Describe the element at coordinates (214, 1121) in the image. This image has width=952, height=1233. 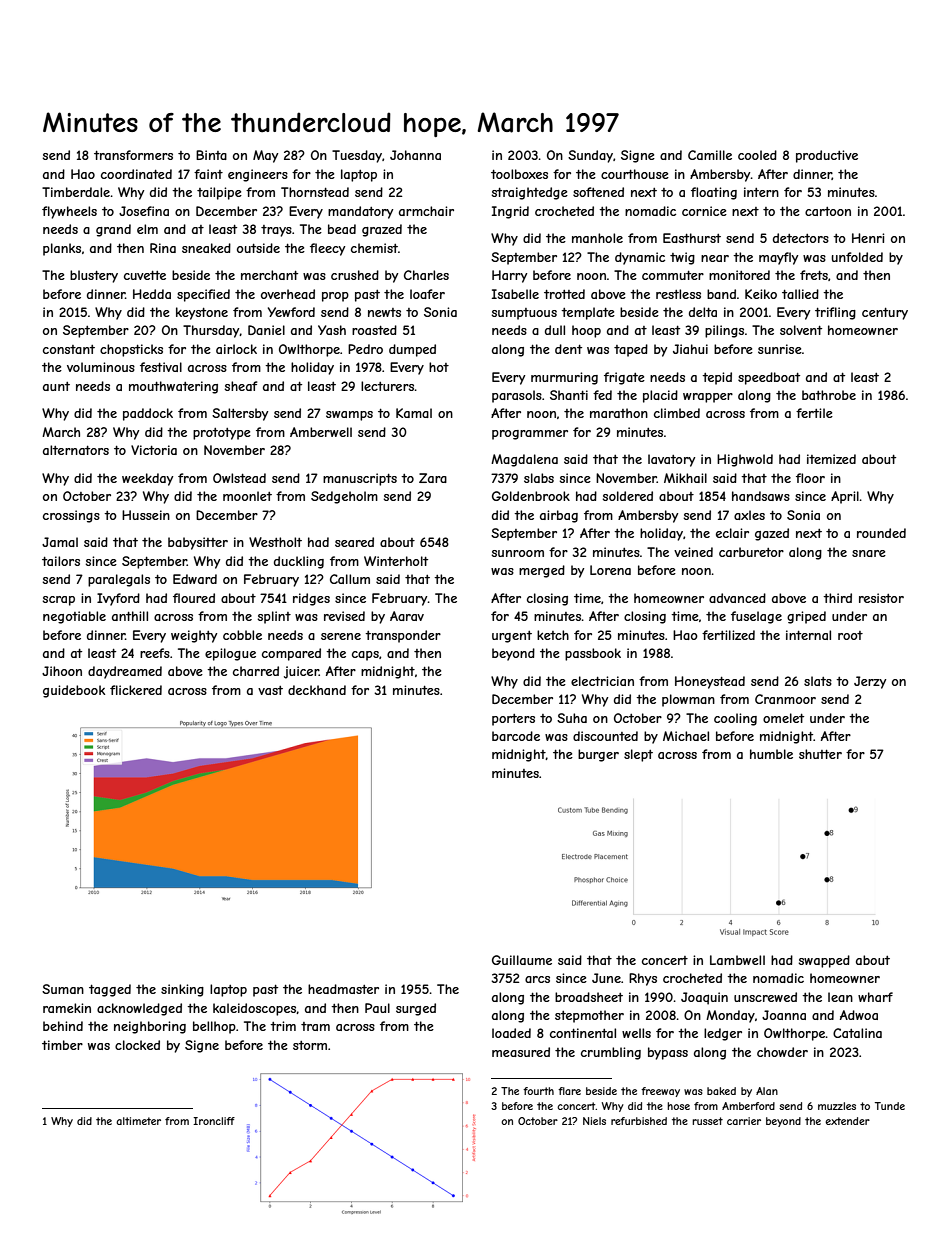
I see `Ironcliff` at that location.
